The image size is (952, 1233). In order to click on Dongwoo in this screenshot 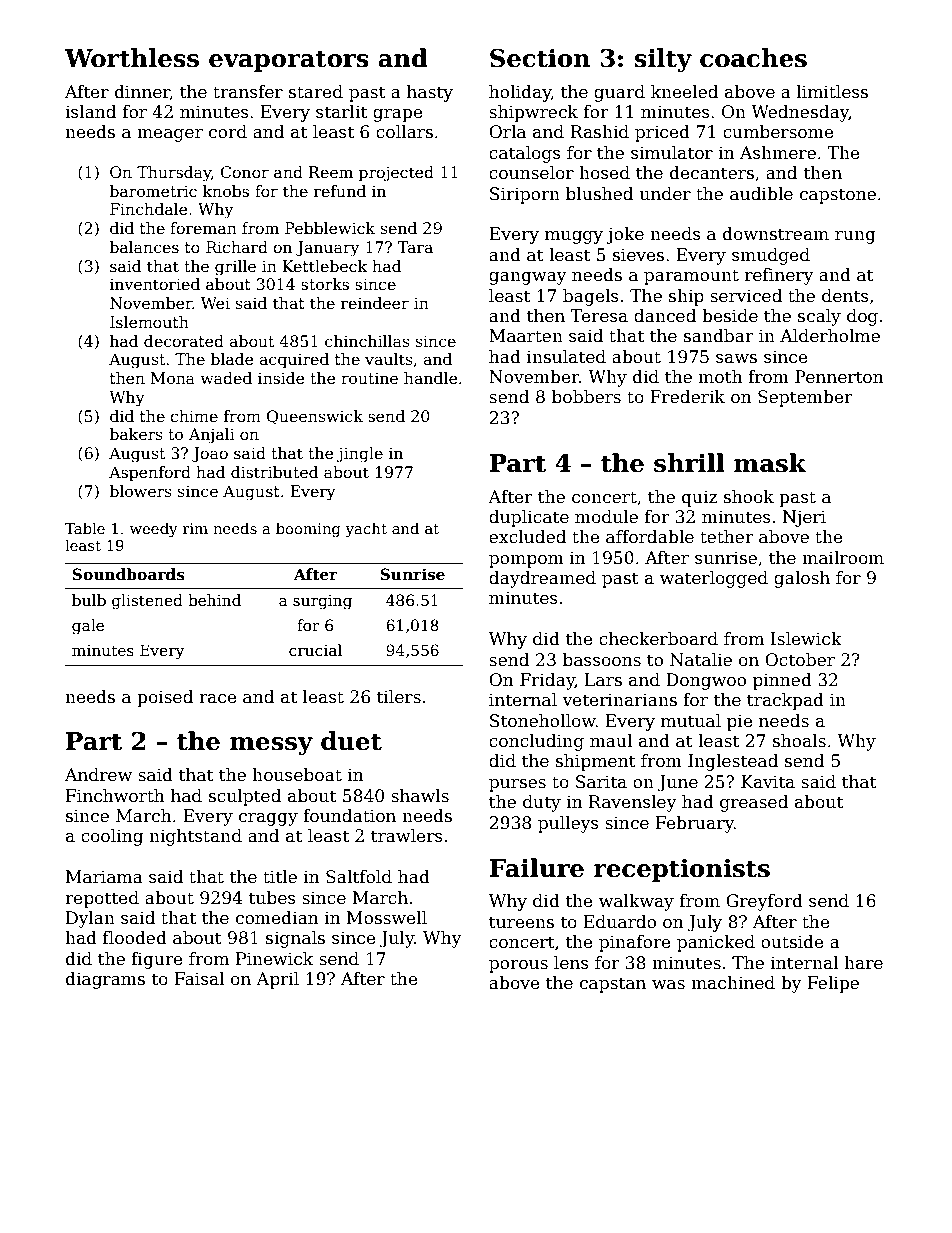, I will do `click(706, 681)`.
